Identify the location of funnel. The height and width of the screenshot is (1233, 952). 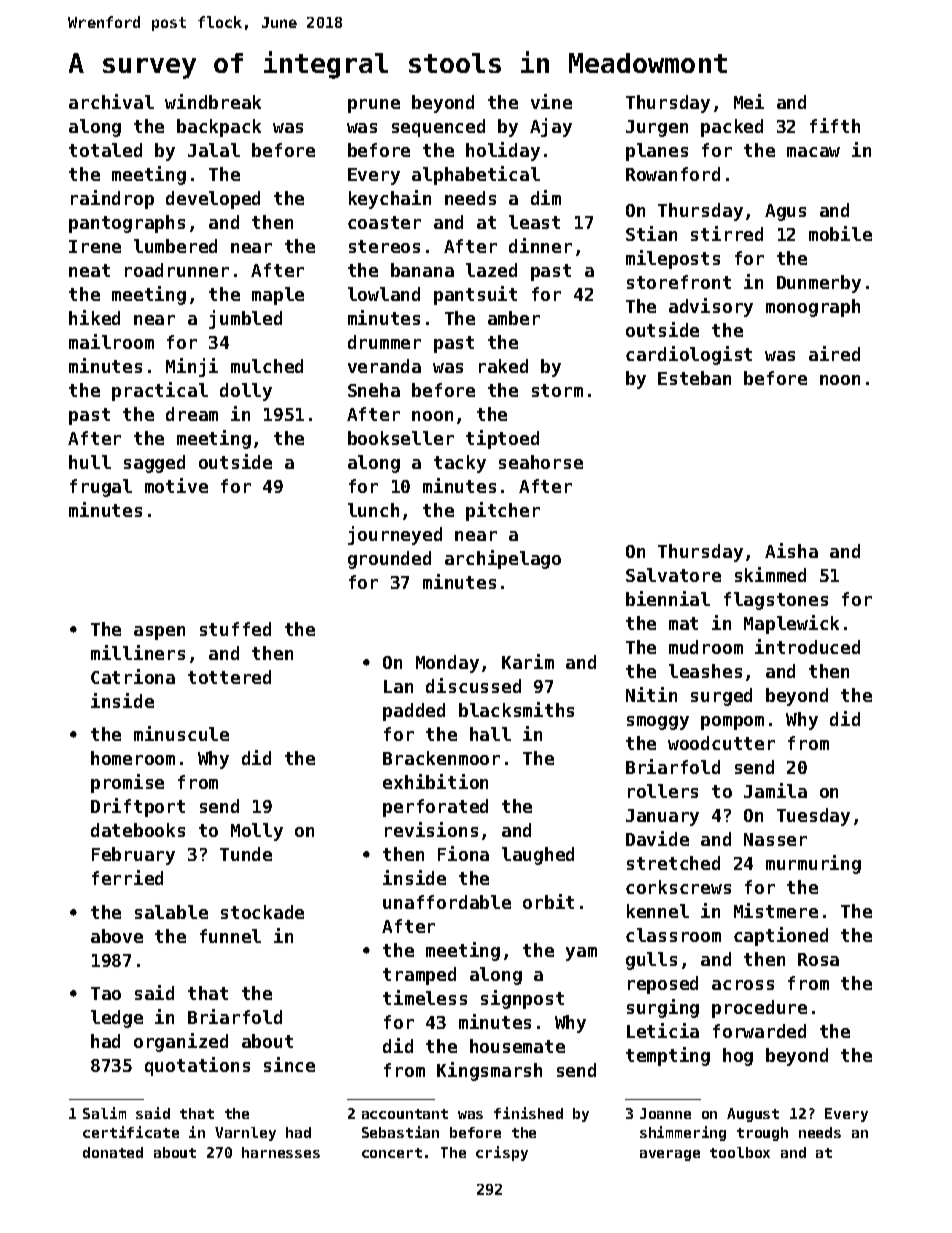
(230, 936).
